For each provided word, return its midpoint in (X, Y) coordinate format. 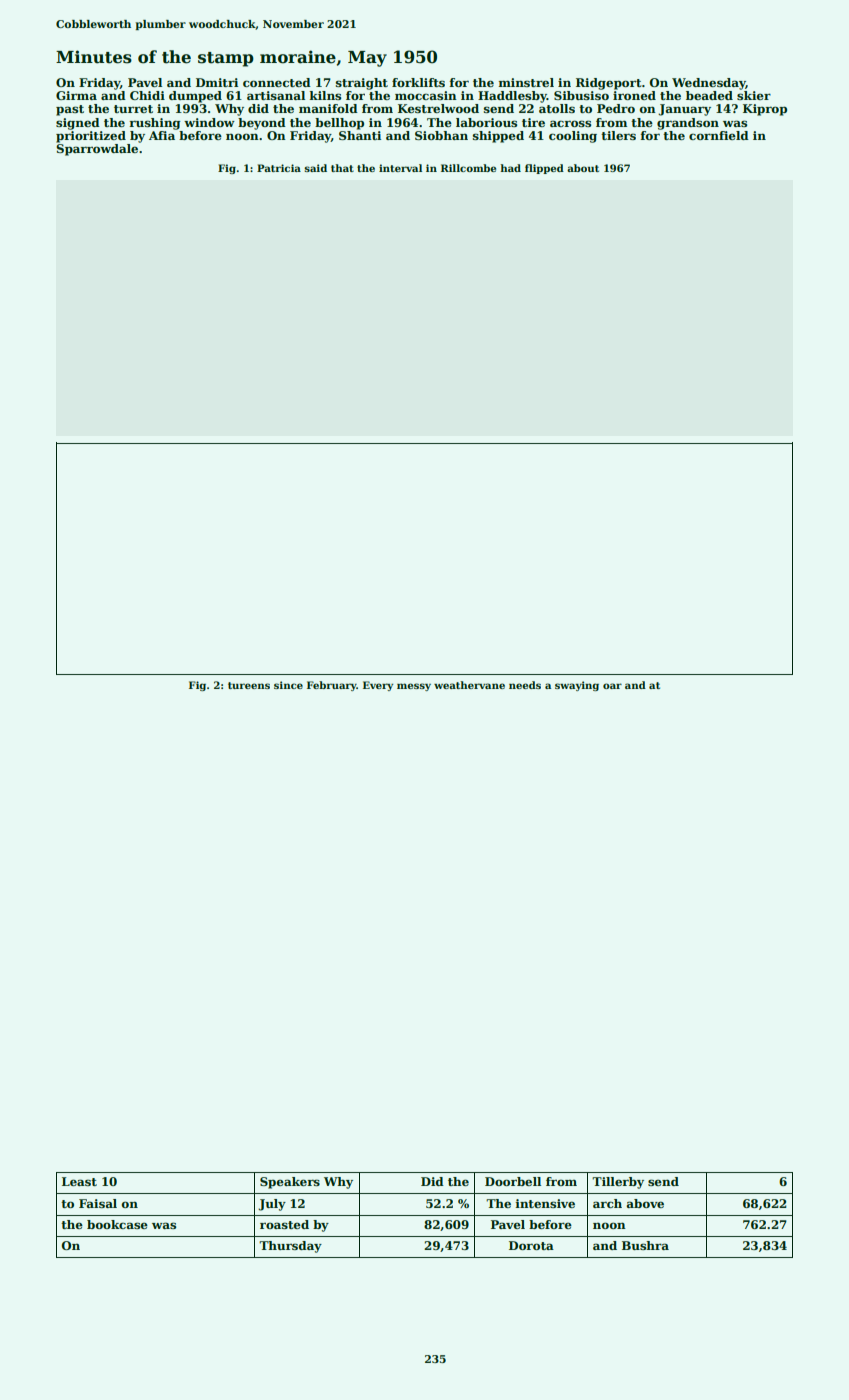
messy (414, 687)
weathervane (469, 685)
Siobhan (441, 135)
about (583, 168)
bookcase (117, 1224)
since (288, 685)
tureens (249, 685)
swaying (577, 686)
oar (612, 686)
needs (525, 685)
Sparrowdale (97, 150)
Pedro (616, 108)
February (332, 686)
